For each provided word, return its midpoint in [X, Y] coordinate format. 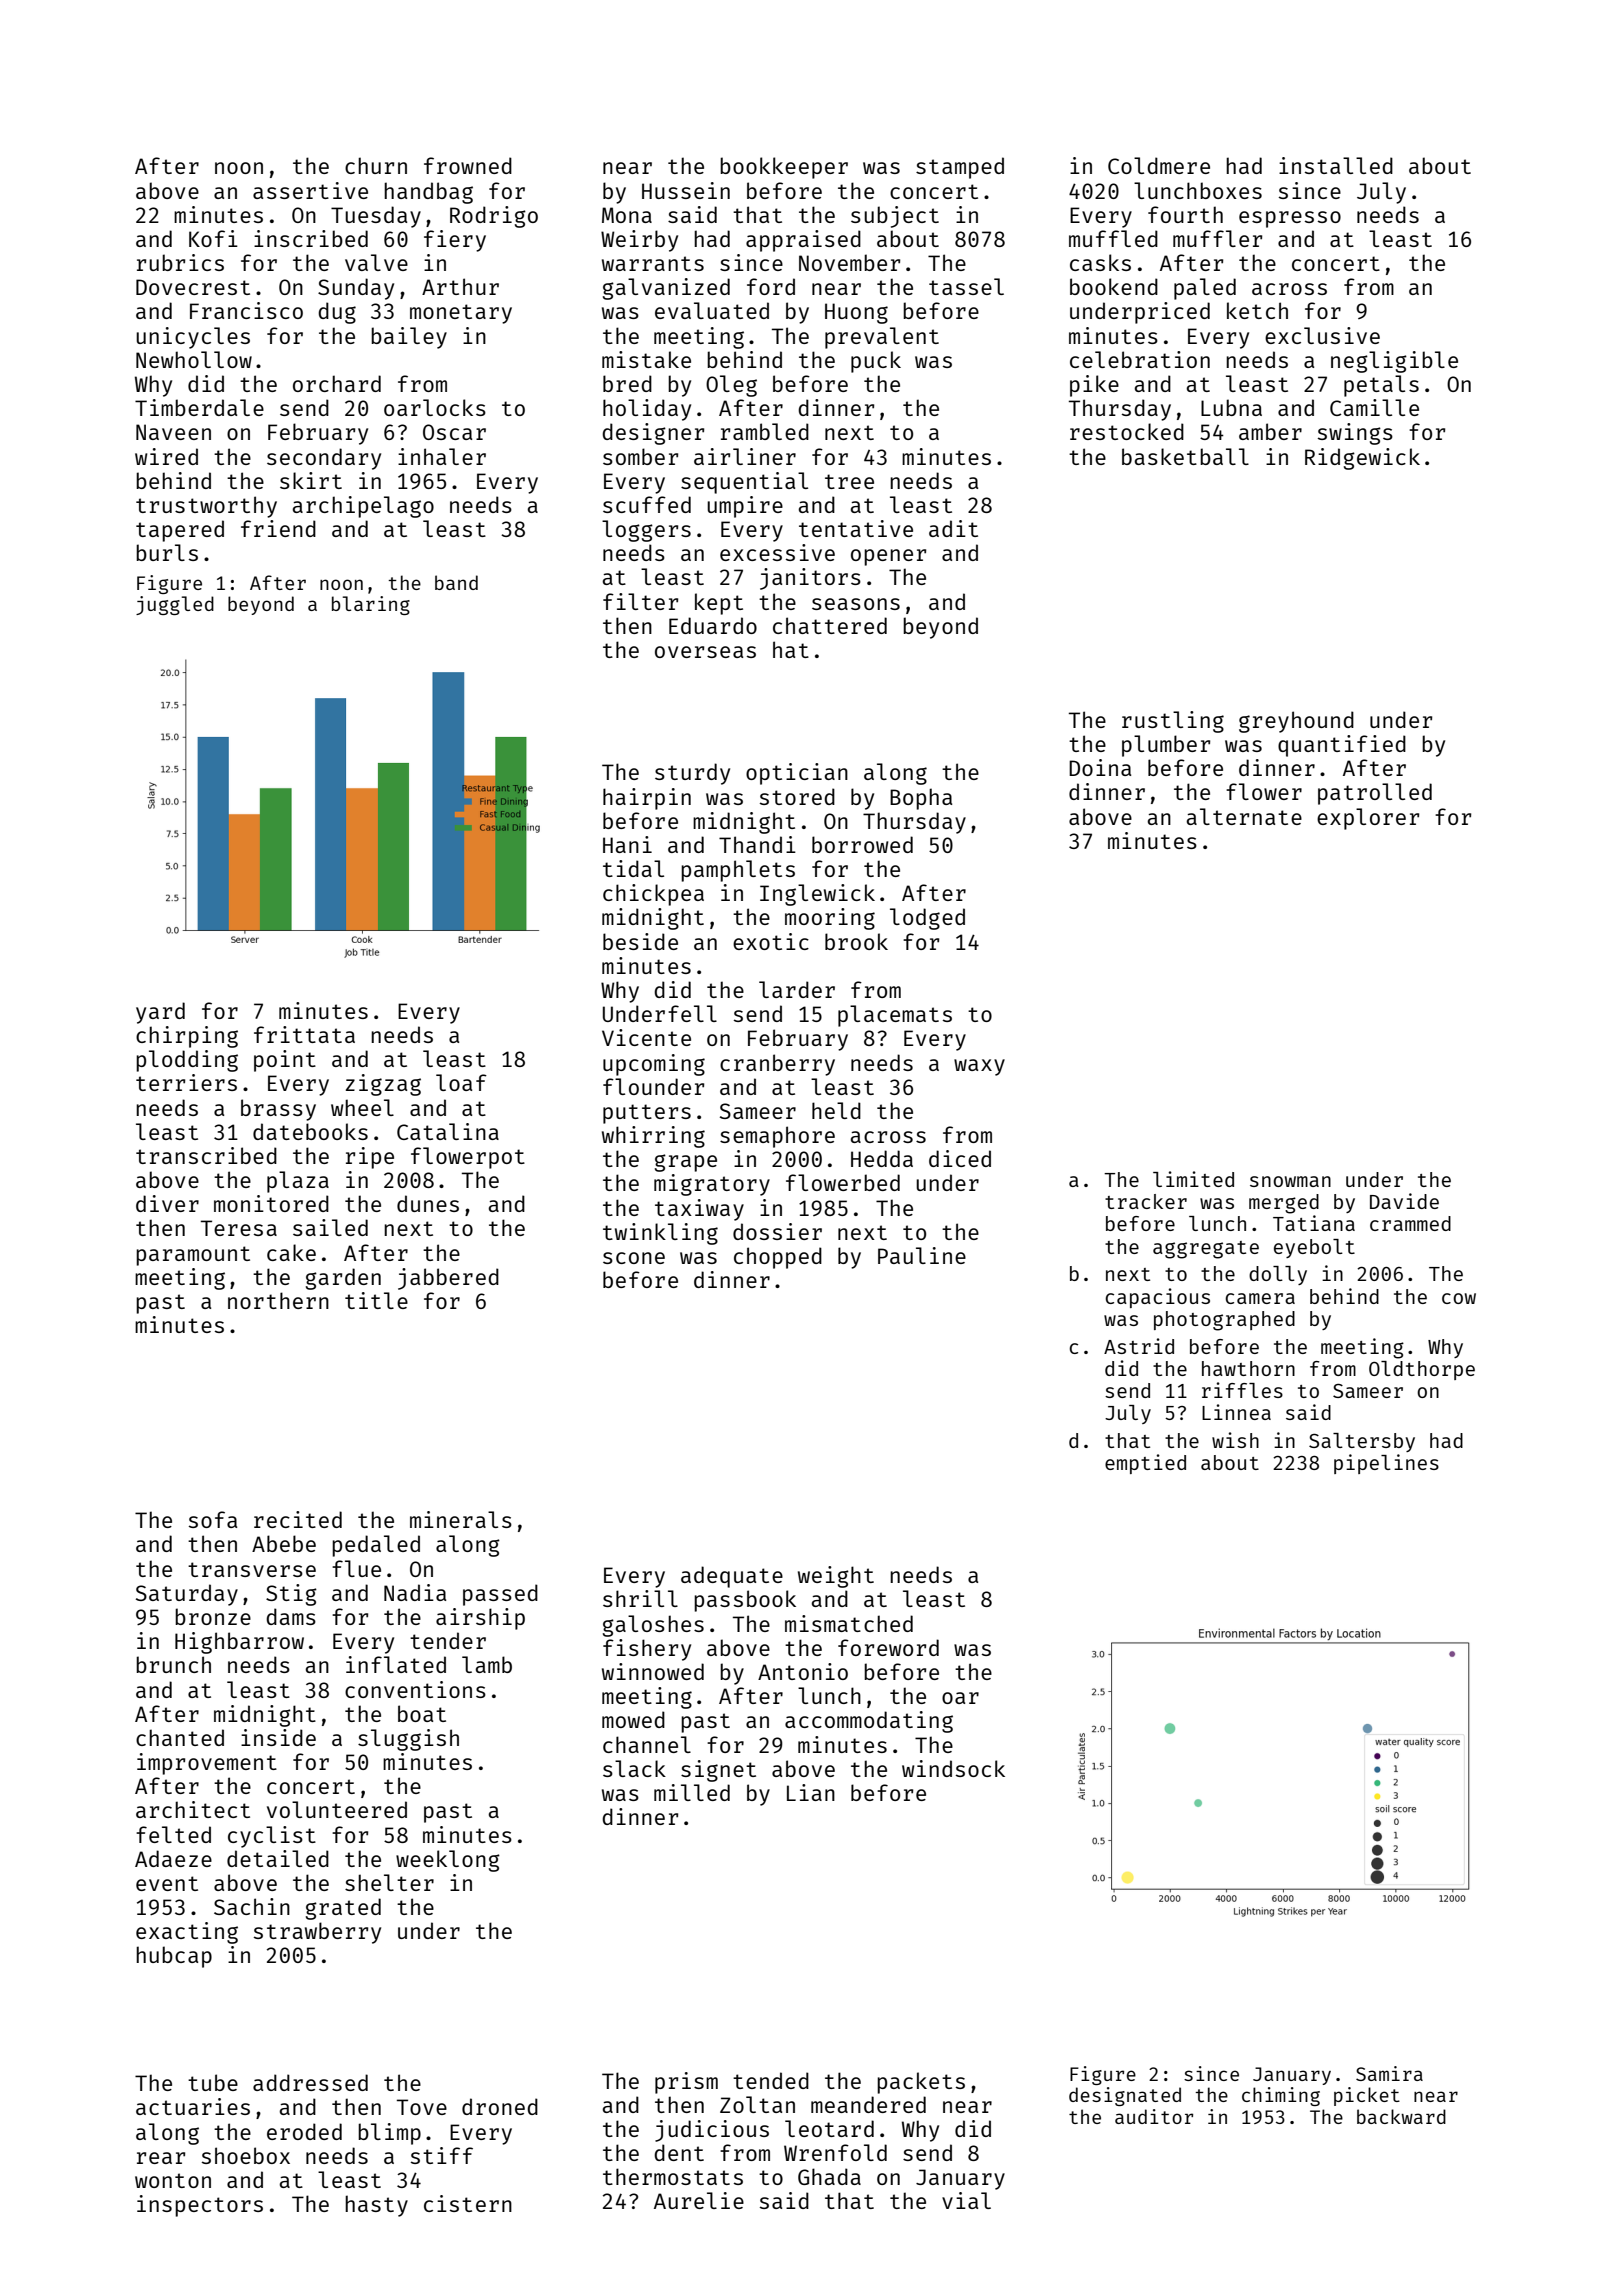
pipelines [1386, 1464]
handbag [428, 193]
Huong [856, 313]
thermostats [673, 2176]
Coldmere [1159, 165]
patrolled [1375, 794]
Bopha [921, 799]
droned [500, 2106]
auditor [1154, 2116]
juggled [175, 605]
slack [634, 1768]
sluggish [408, 1740]
